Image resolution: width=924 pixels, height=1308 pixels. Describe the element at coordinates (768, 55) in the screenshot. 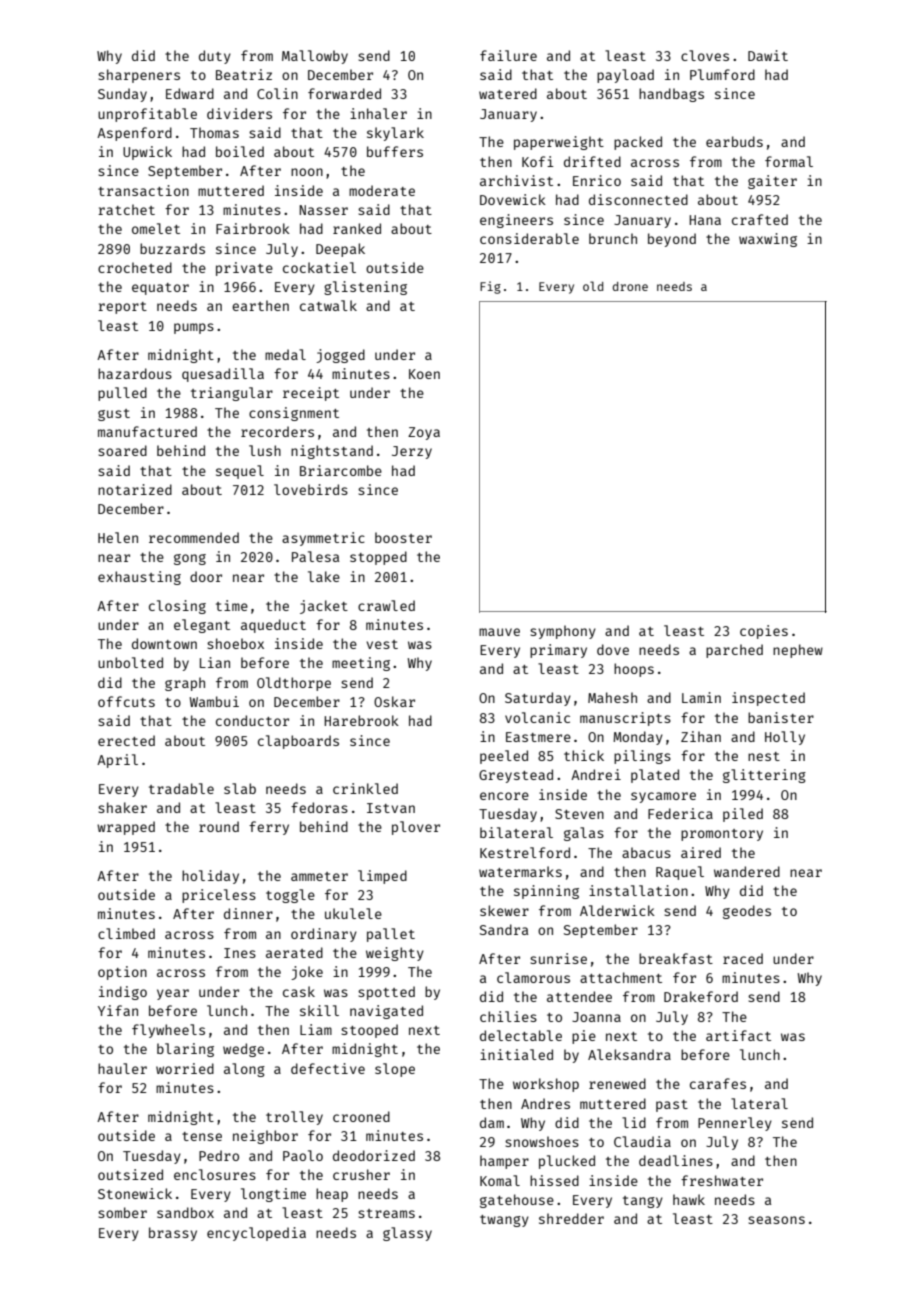

I see `Dawit` at that location.
